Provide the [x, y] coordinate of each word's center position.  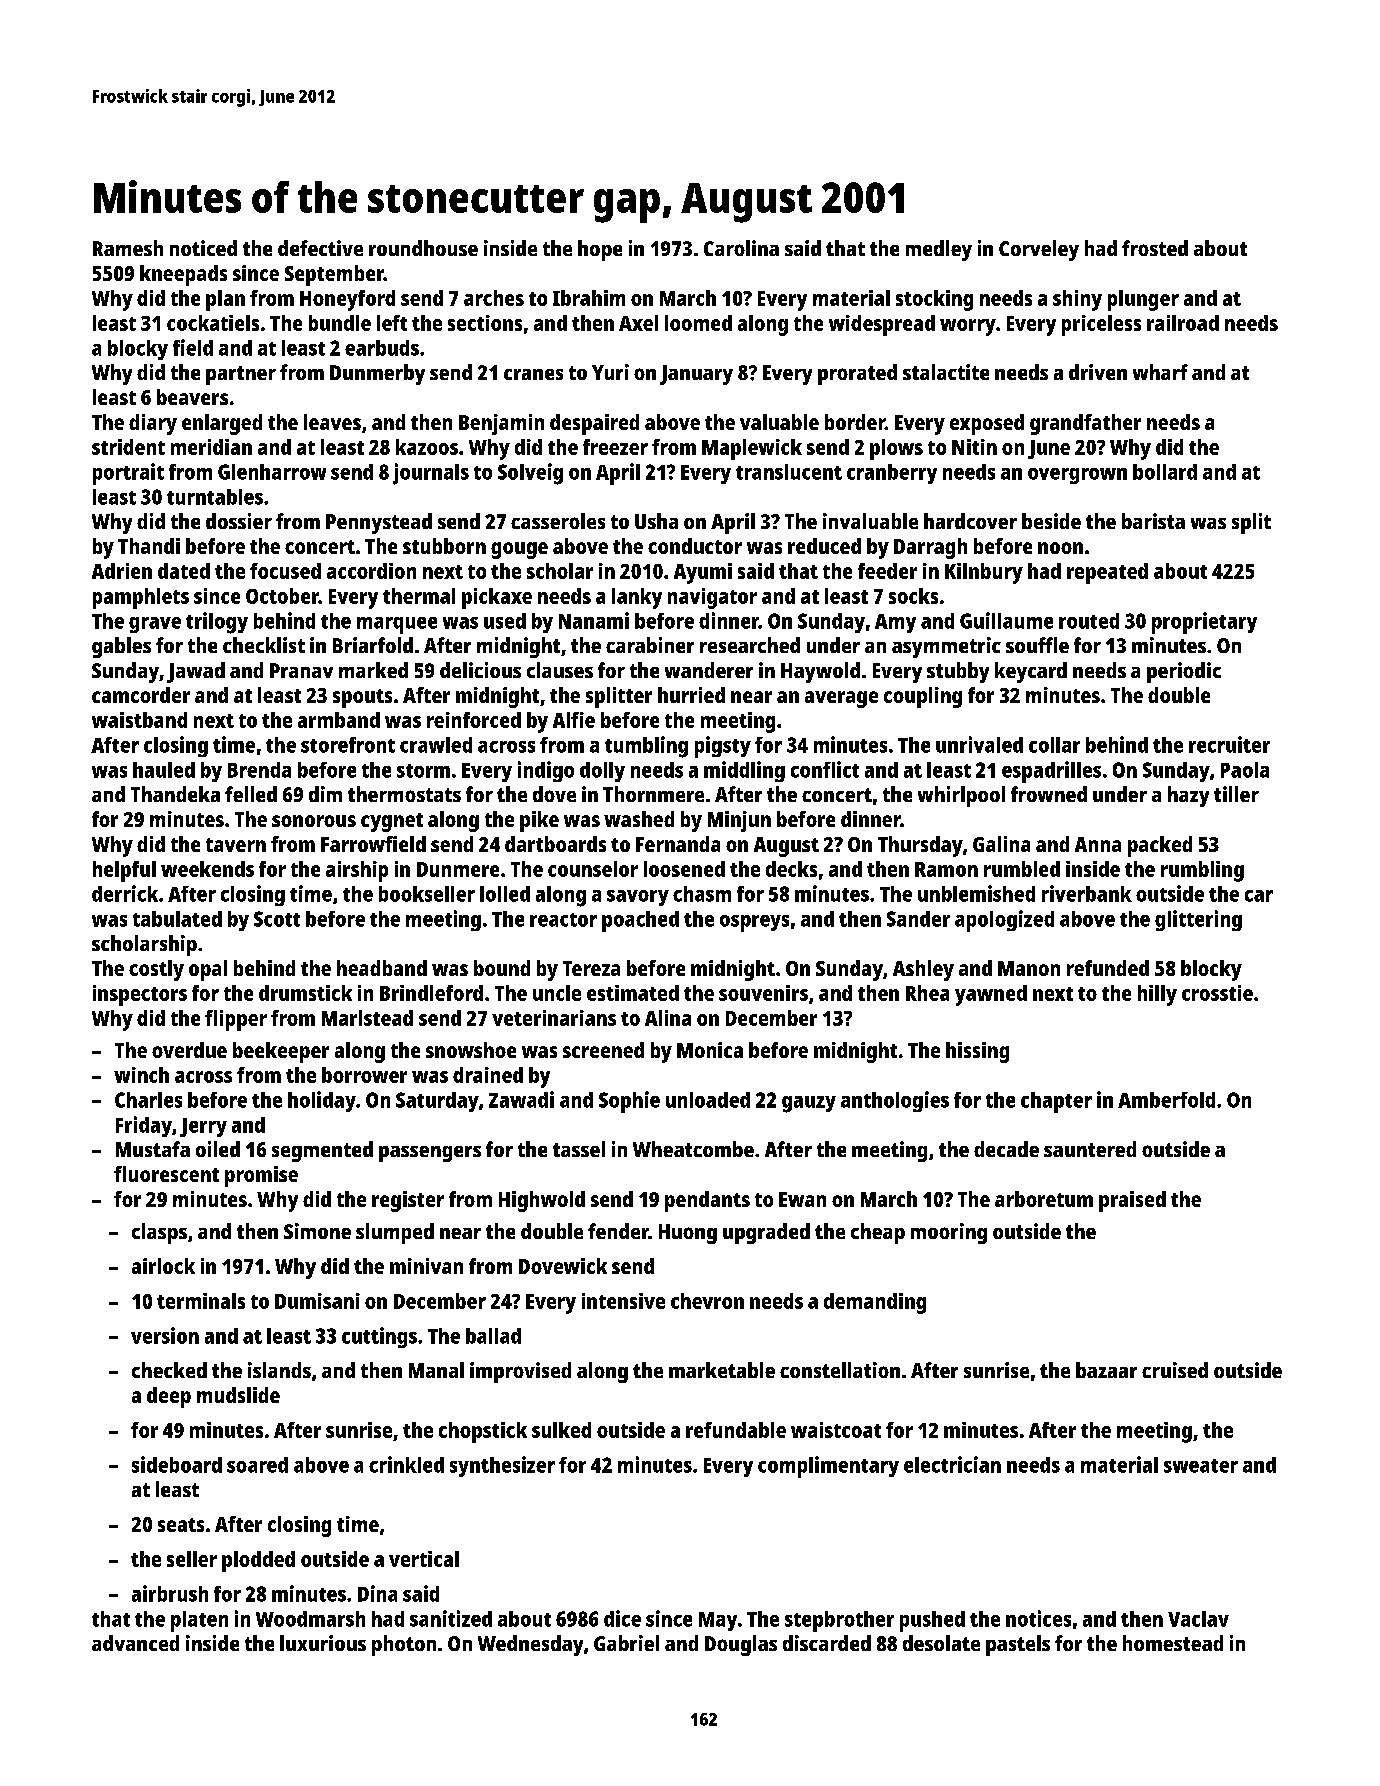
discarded [827, 1643]
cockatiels [213, 323]
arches [494, 298]
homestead [1173, 1643]
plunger [1143, 300]
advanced [135, 1643]
